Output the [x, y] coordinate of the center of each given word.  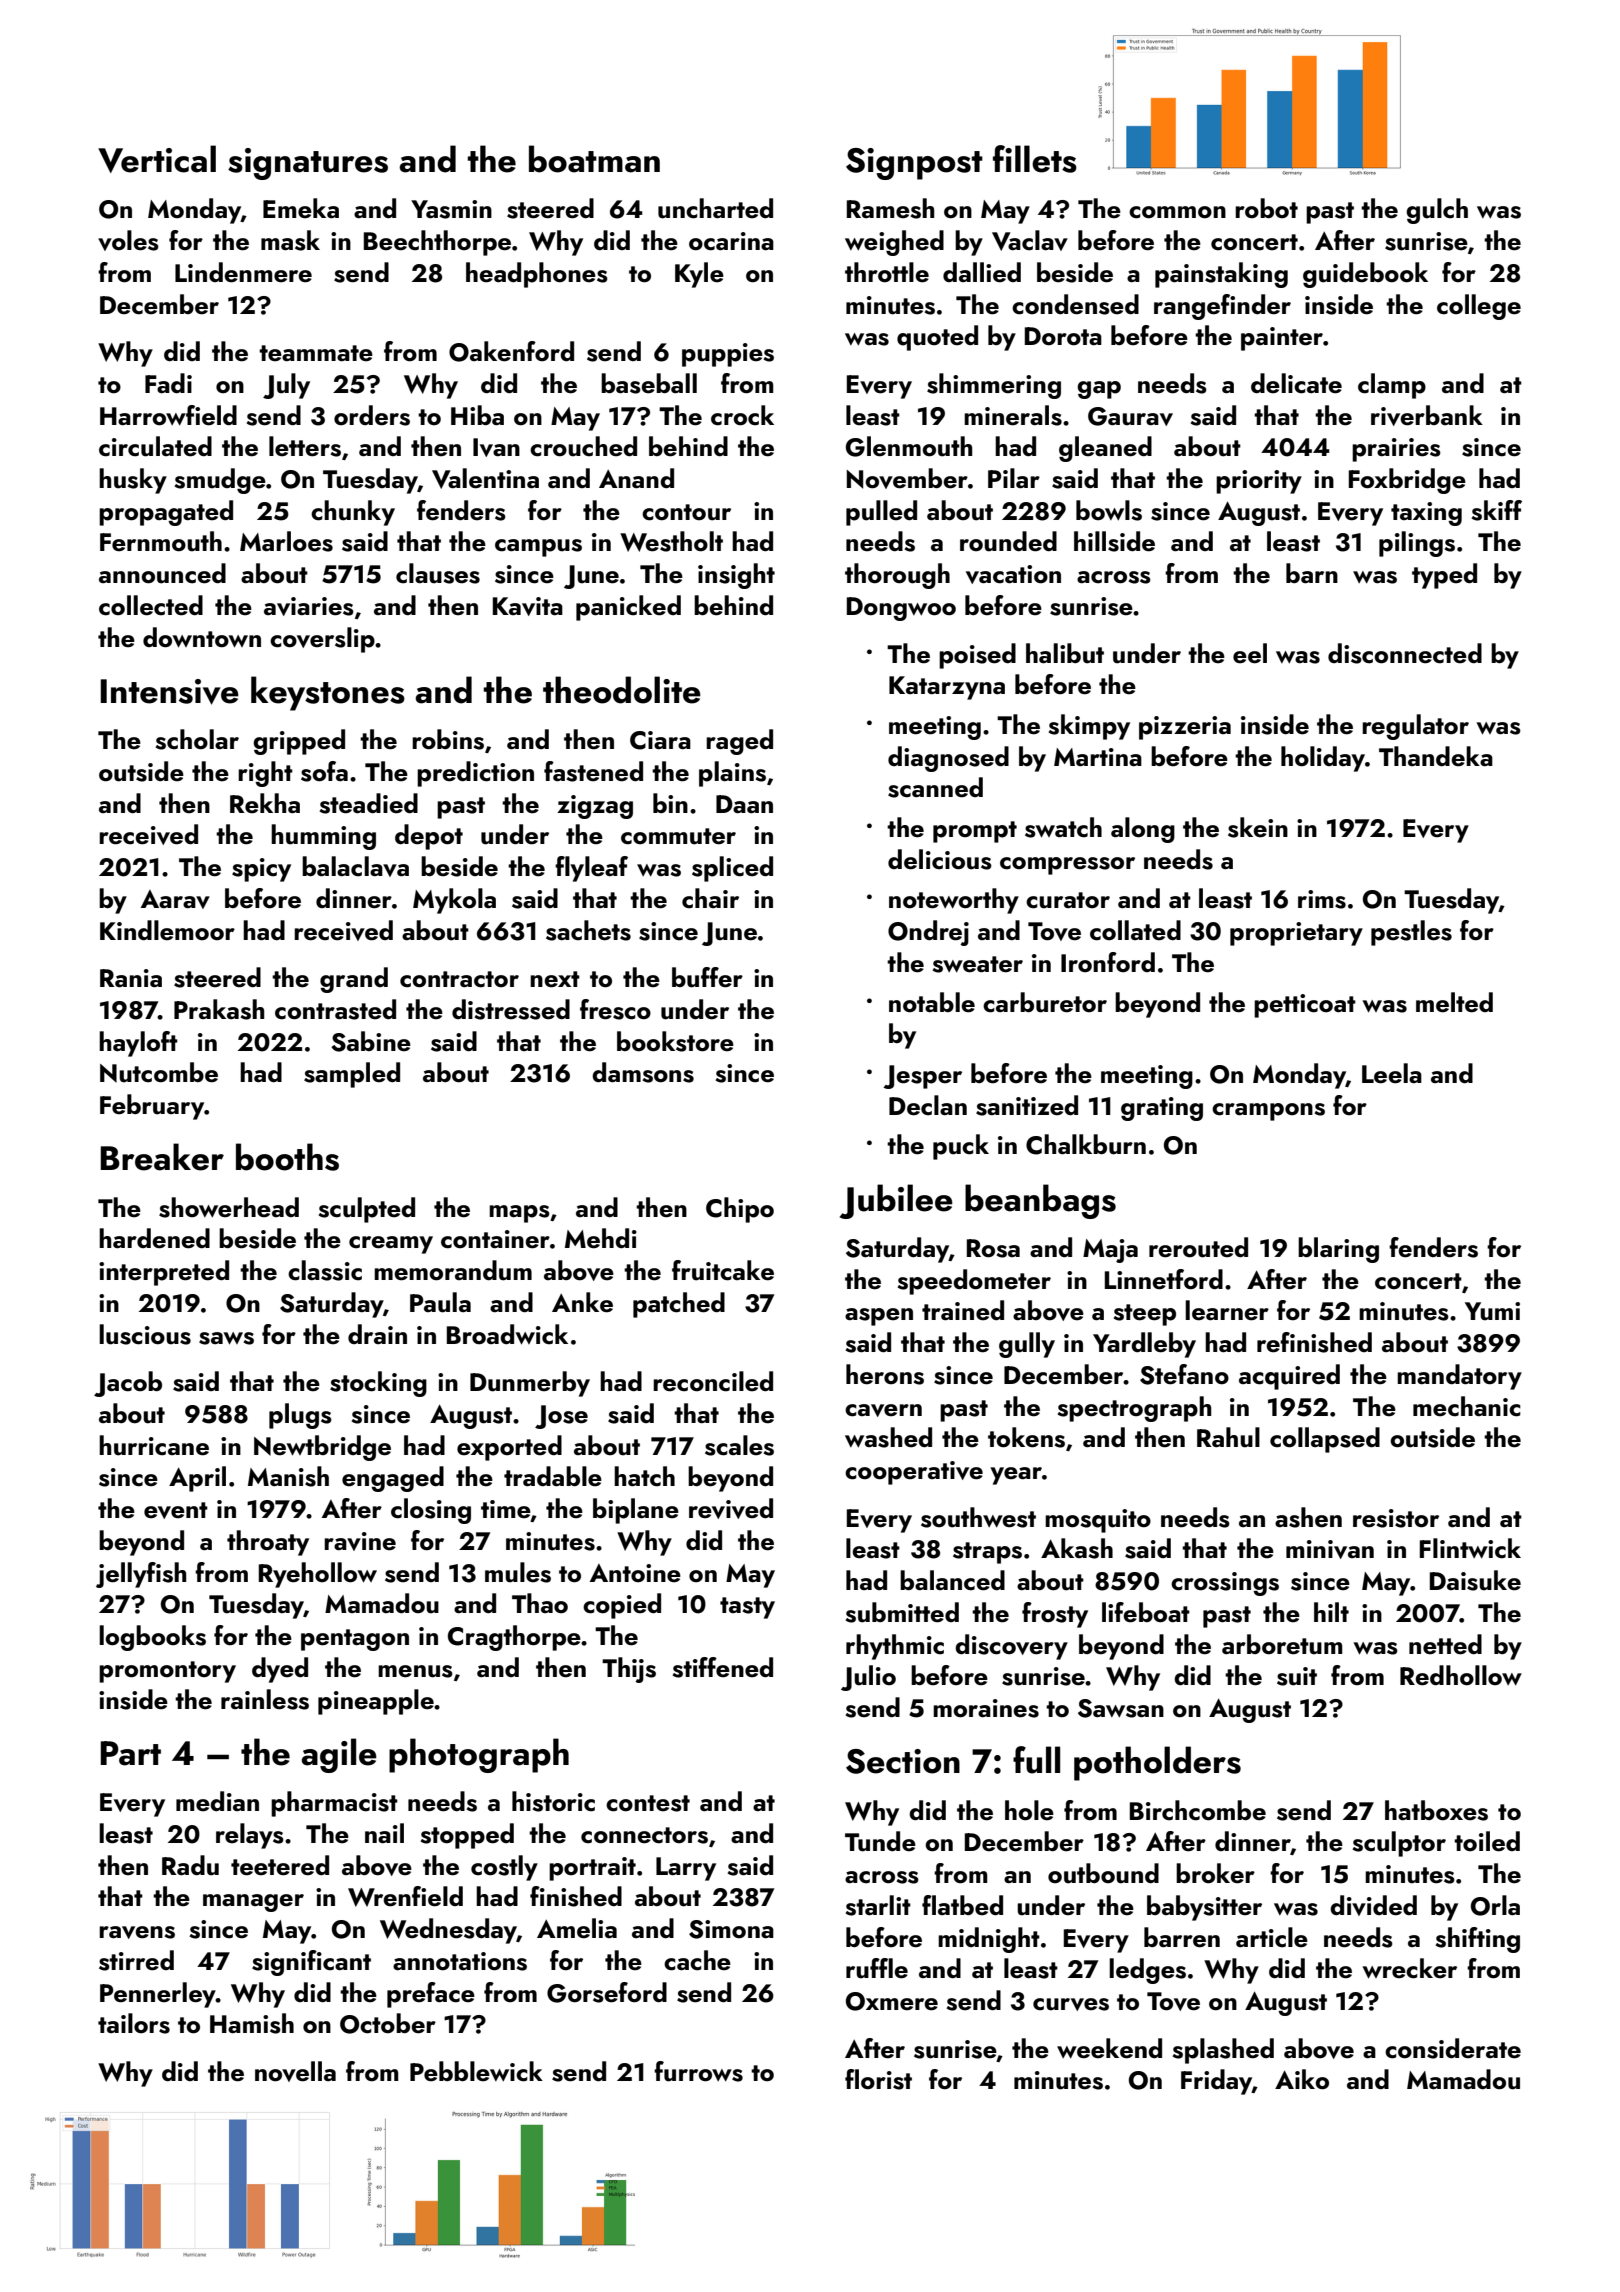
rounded [1008, 541]
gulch [1437, 211]
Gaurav [1130, 416]
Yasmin [451, 209]
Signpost [914, 164]
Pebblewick [476, 2071]
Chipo [740, 1210]
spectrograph [1134, 1409]
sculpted [366, 1210]
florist [878, 2079]
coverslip [322, 640]
